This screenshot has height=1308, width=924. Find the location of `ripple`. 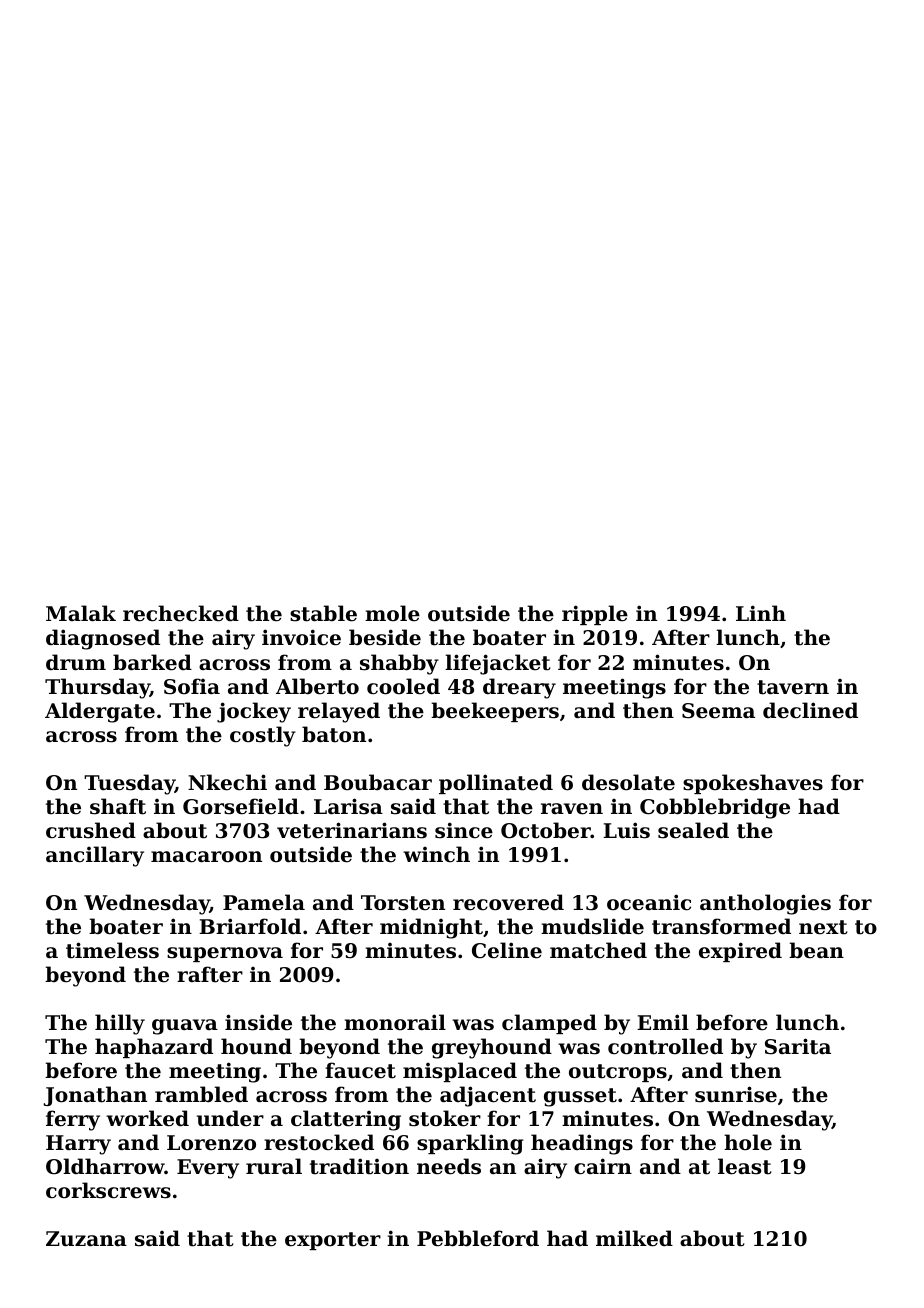

ripple is located at coordinates (595, 615).
